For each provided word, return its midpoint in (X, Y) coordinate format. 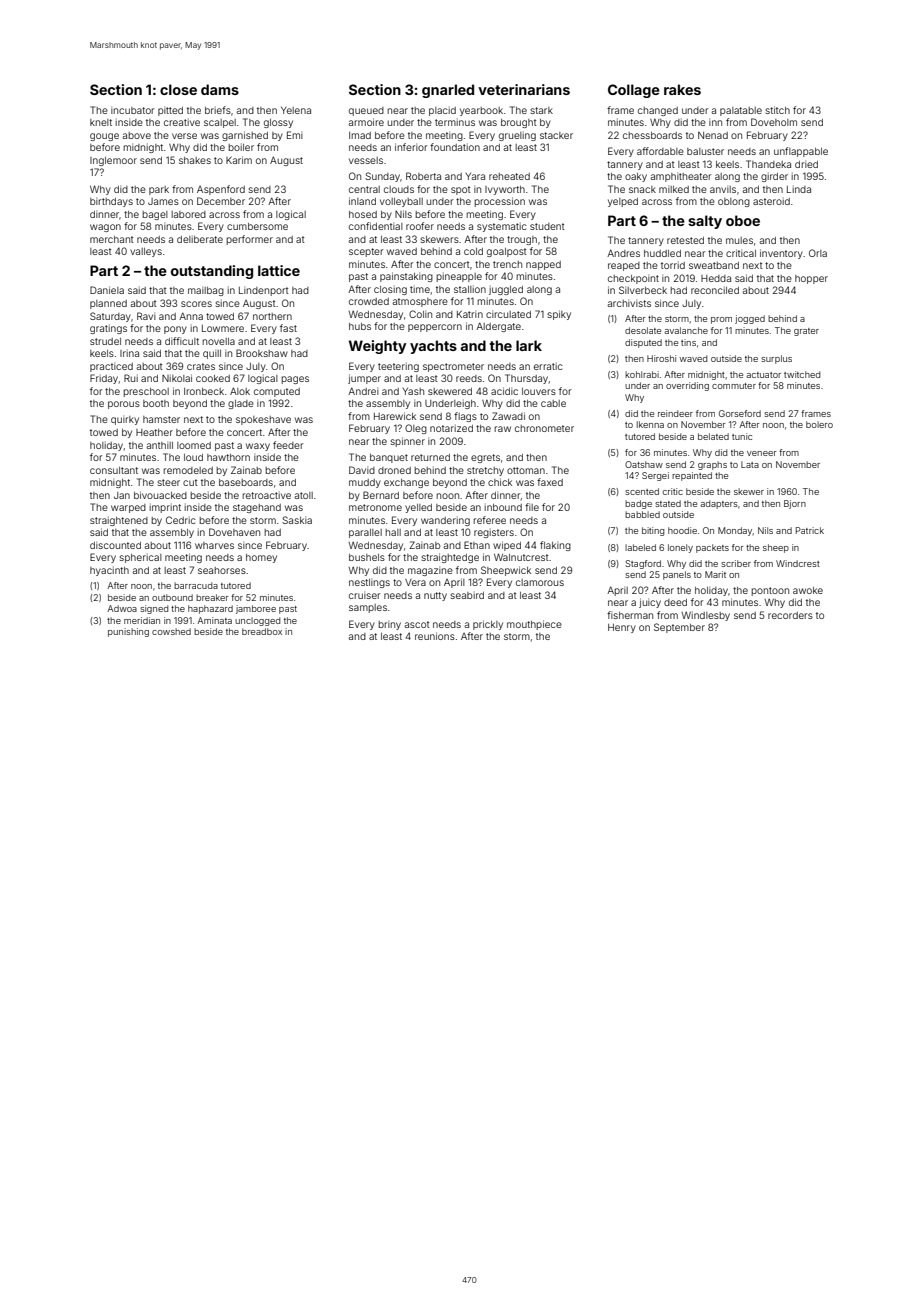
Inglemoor (113, 161)
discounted (115, 545)
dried (806, 164)
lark (529, 345)
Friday (104, 379)
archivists (629, 303)
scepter (366, 252)
